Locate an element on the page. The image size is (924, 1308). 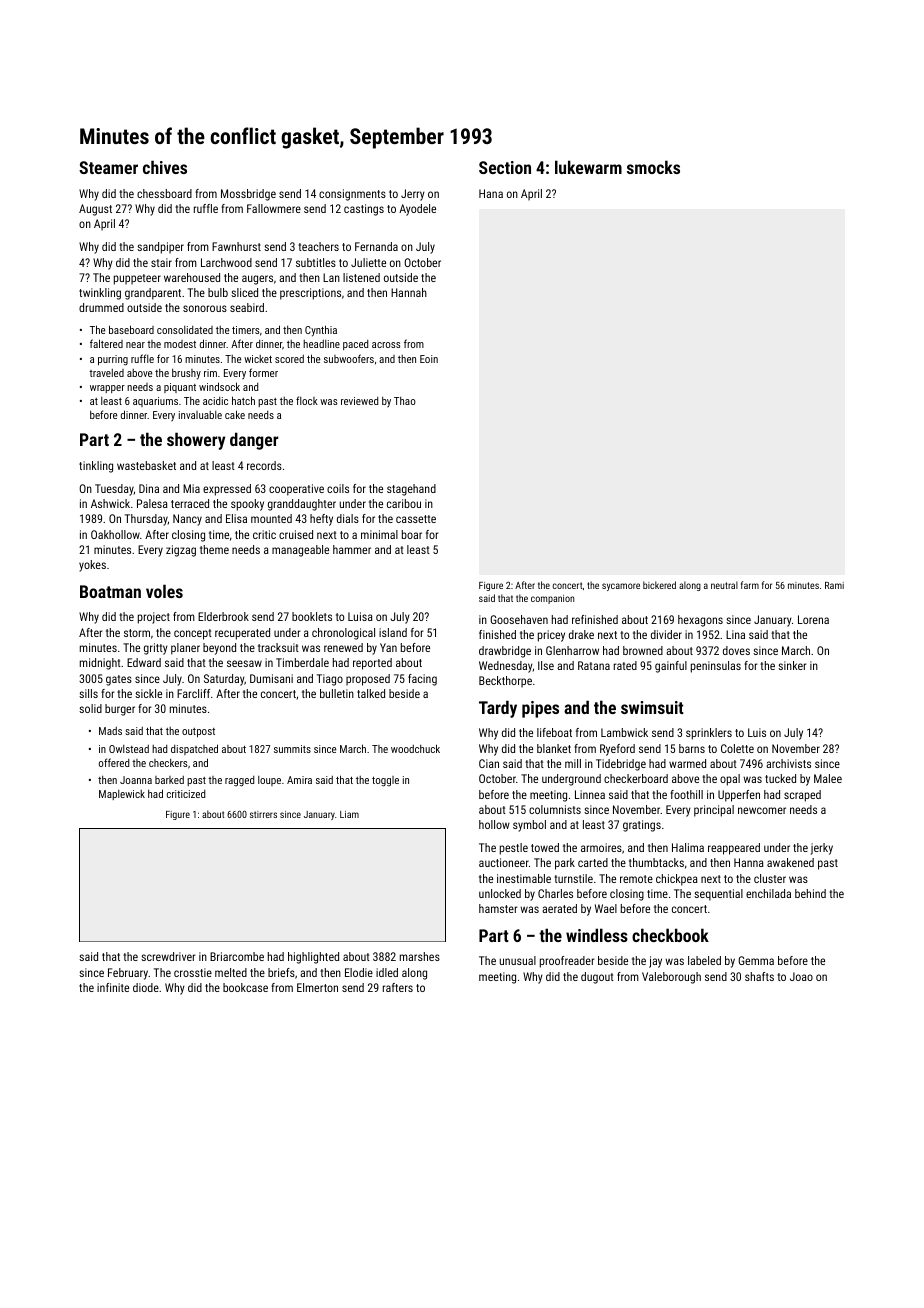
Thao is located at coordinates (405, 401).
